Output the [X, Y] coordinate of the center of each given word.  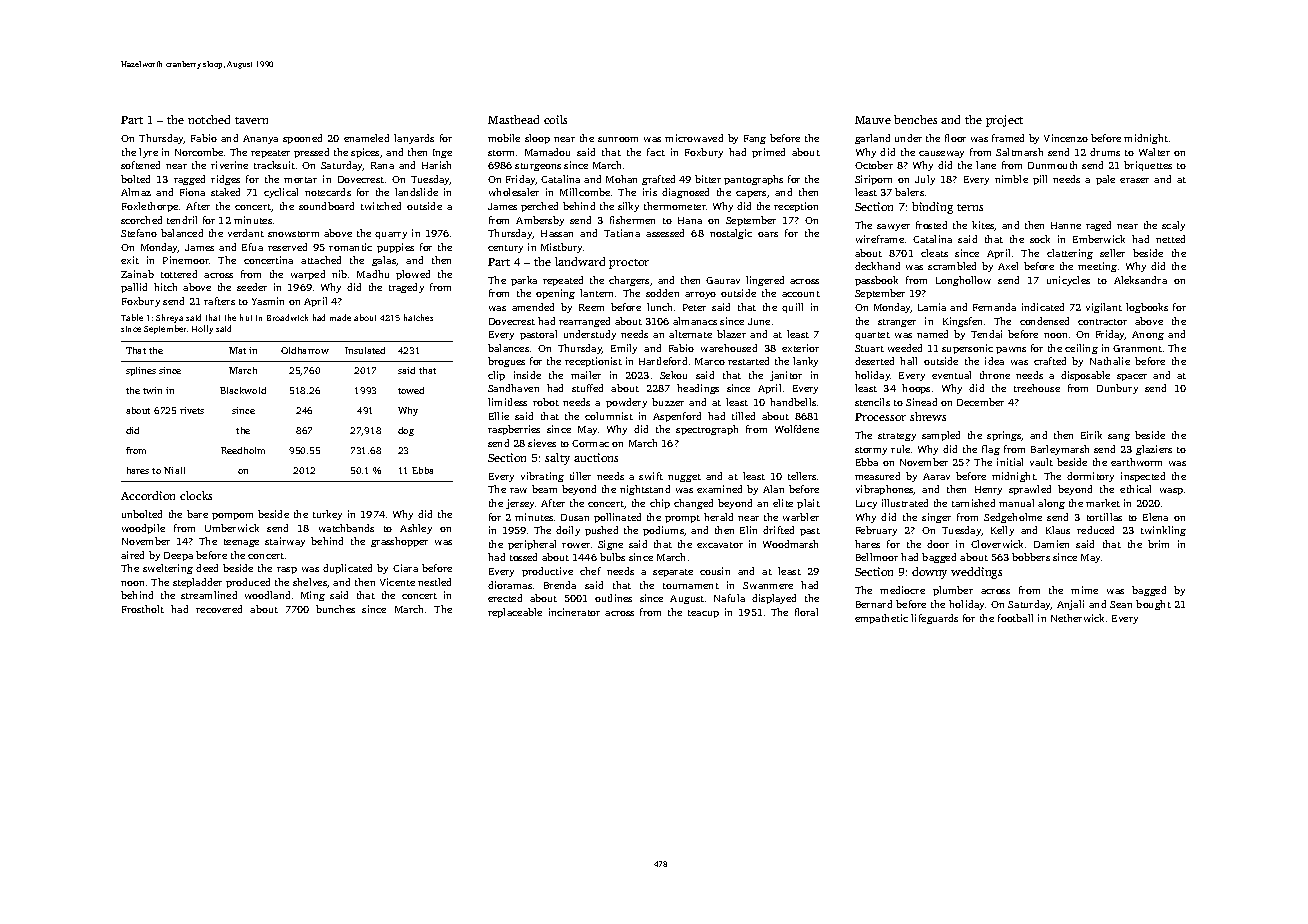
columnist [609, 416]
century [505, 249]
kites [983, 226]
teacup [703, 614]
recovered [219, 609]
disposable [1085, 376]
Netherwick [1077, 618]
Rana [382, 165]
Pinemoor [186, 260]
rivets [192, 410]
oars [768, 234]
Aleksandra [1140, 280]
